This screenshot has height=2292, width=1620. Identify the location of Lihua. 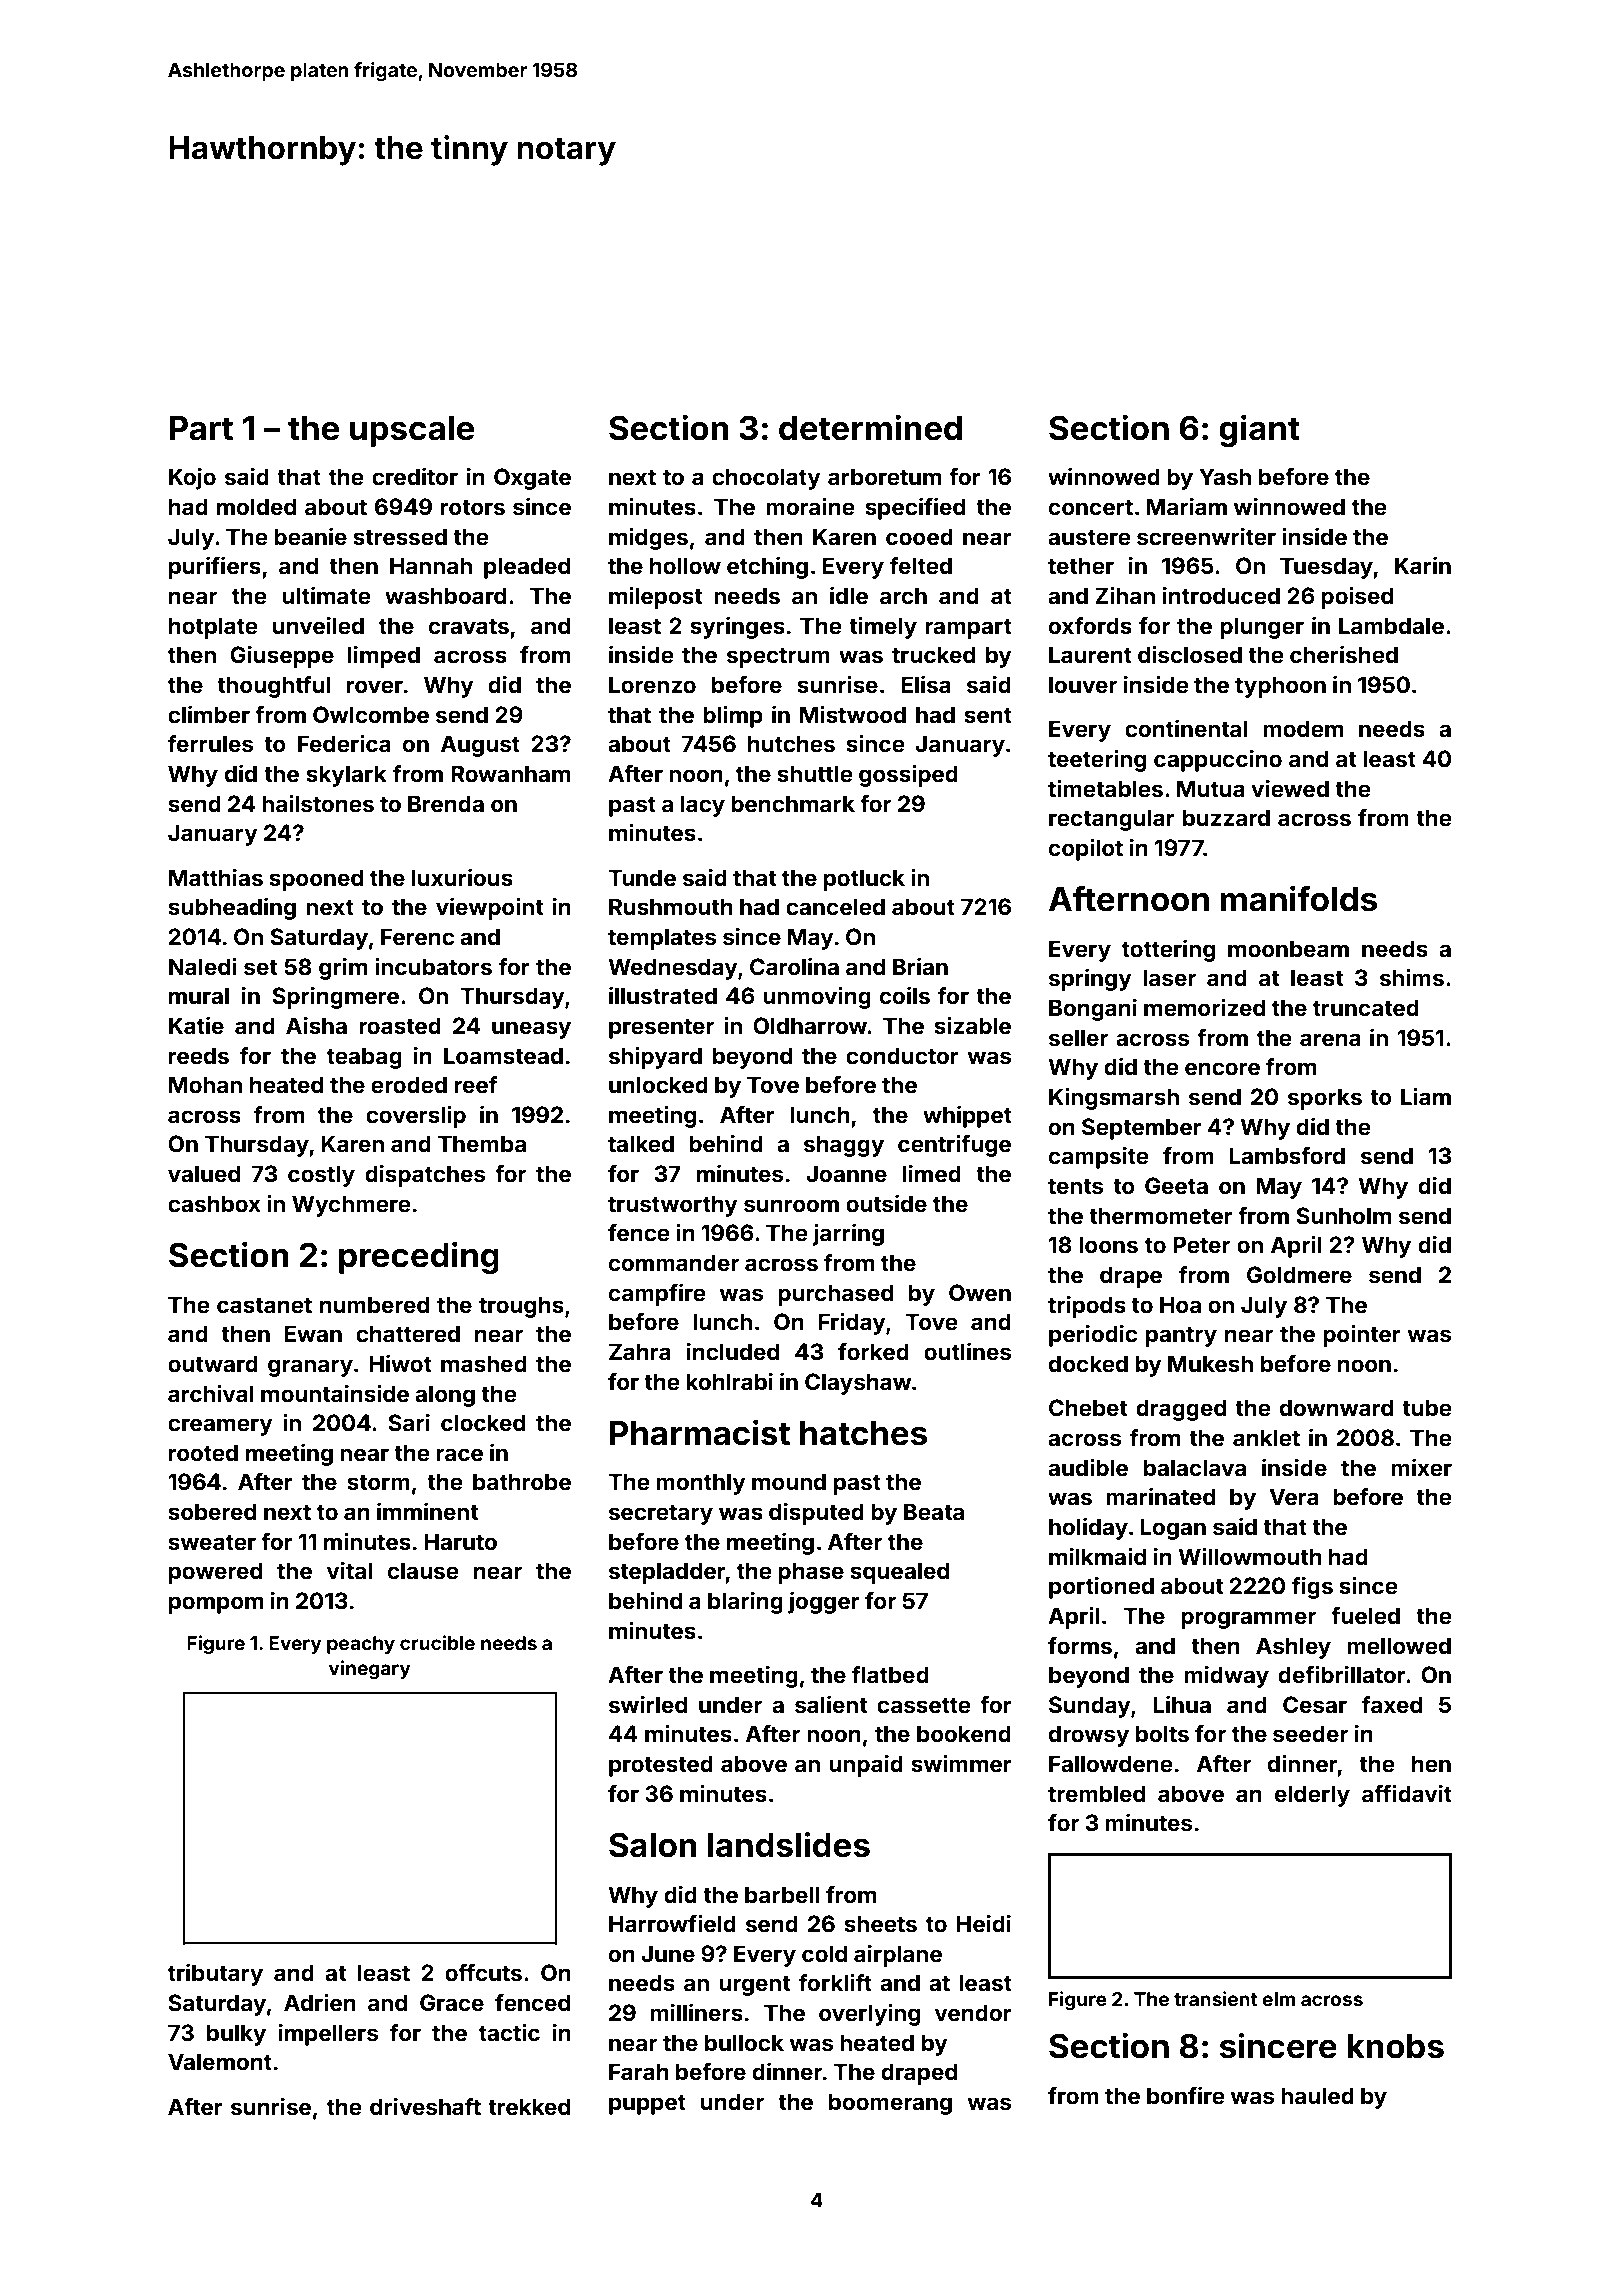
(1182, 1704).
